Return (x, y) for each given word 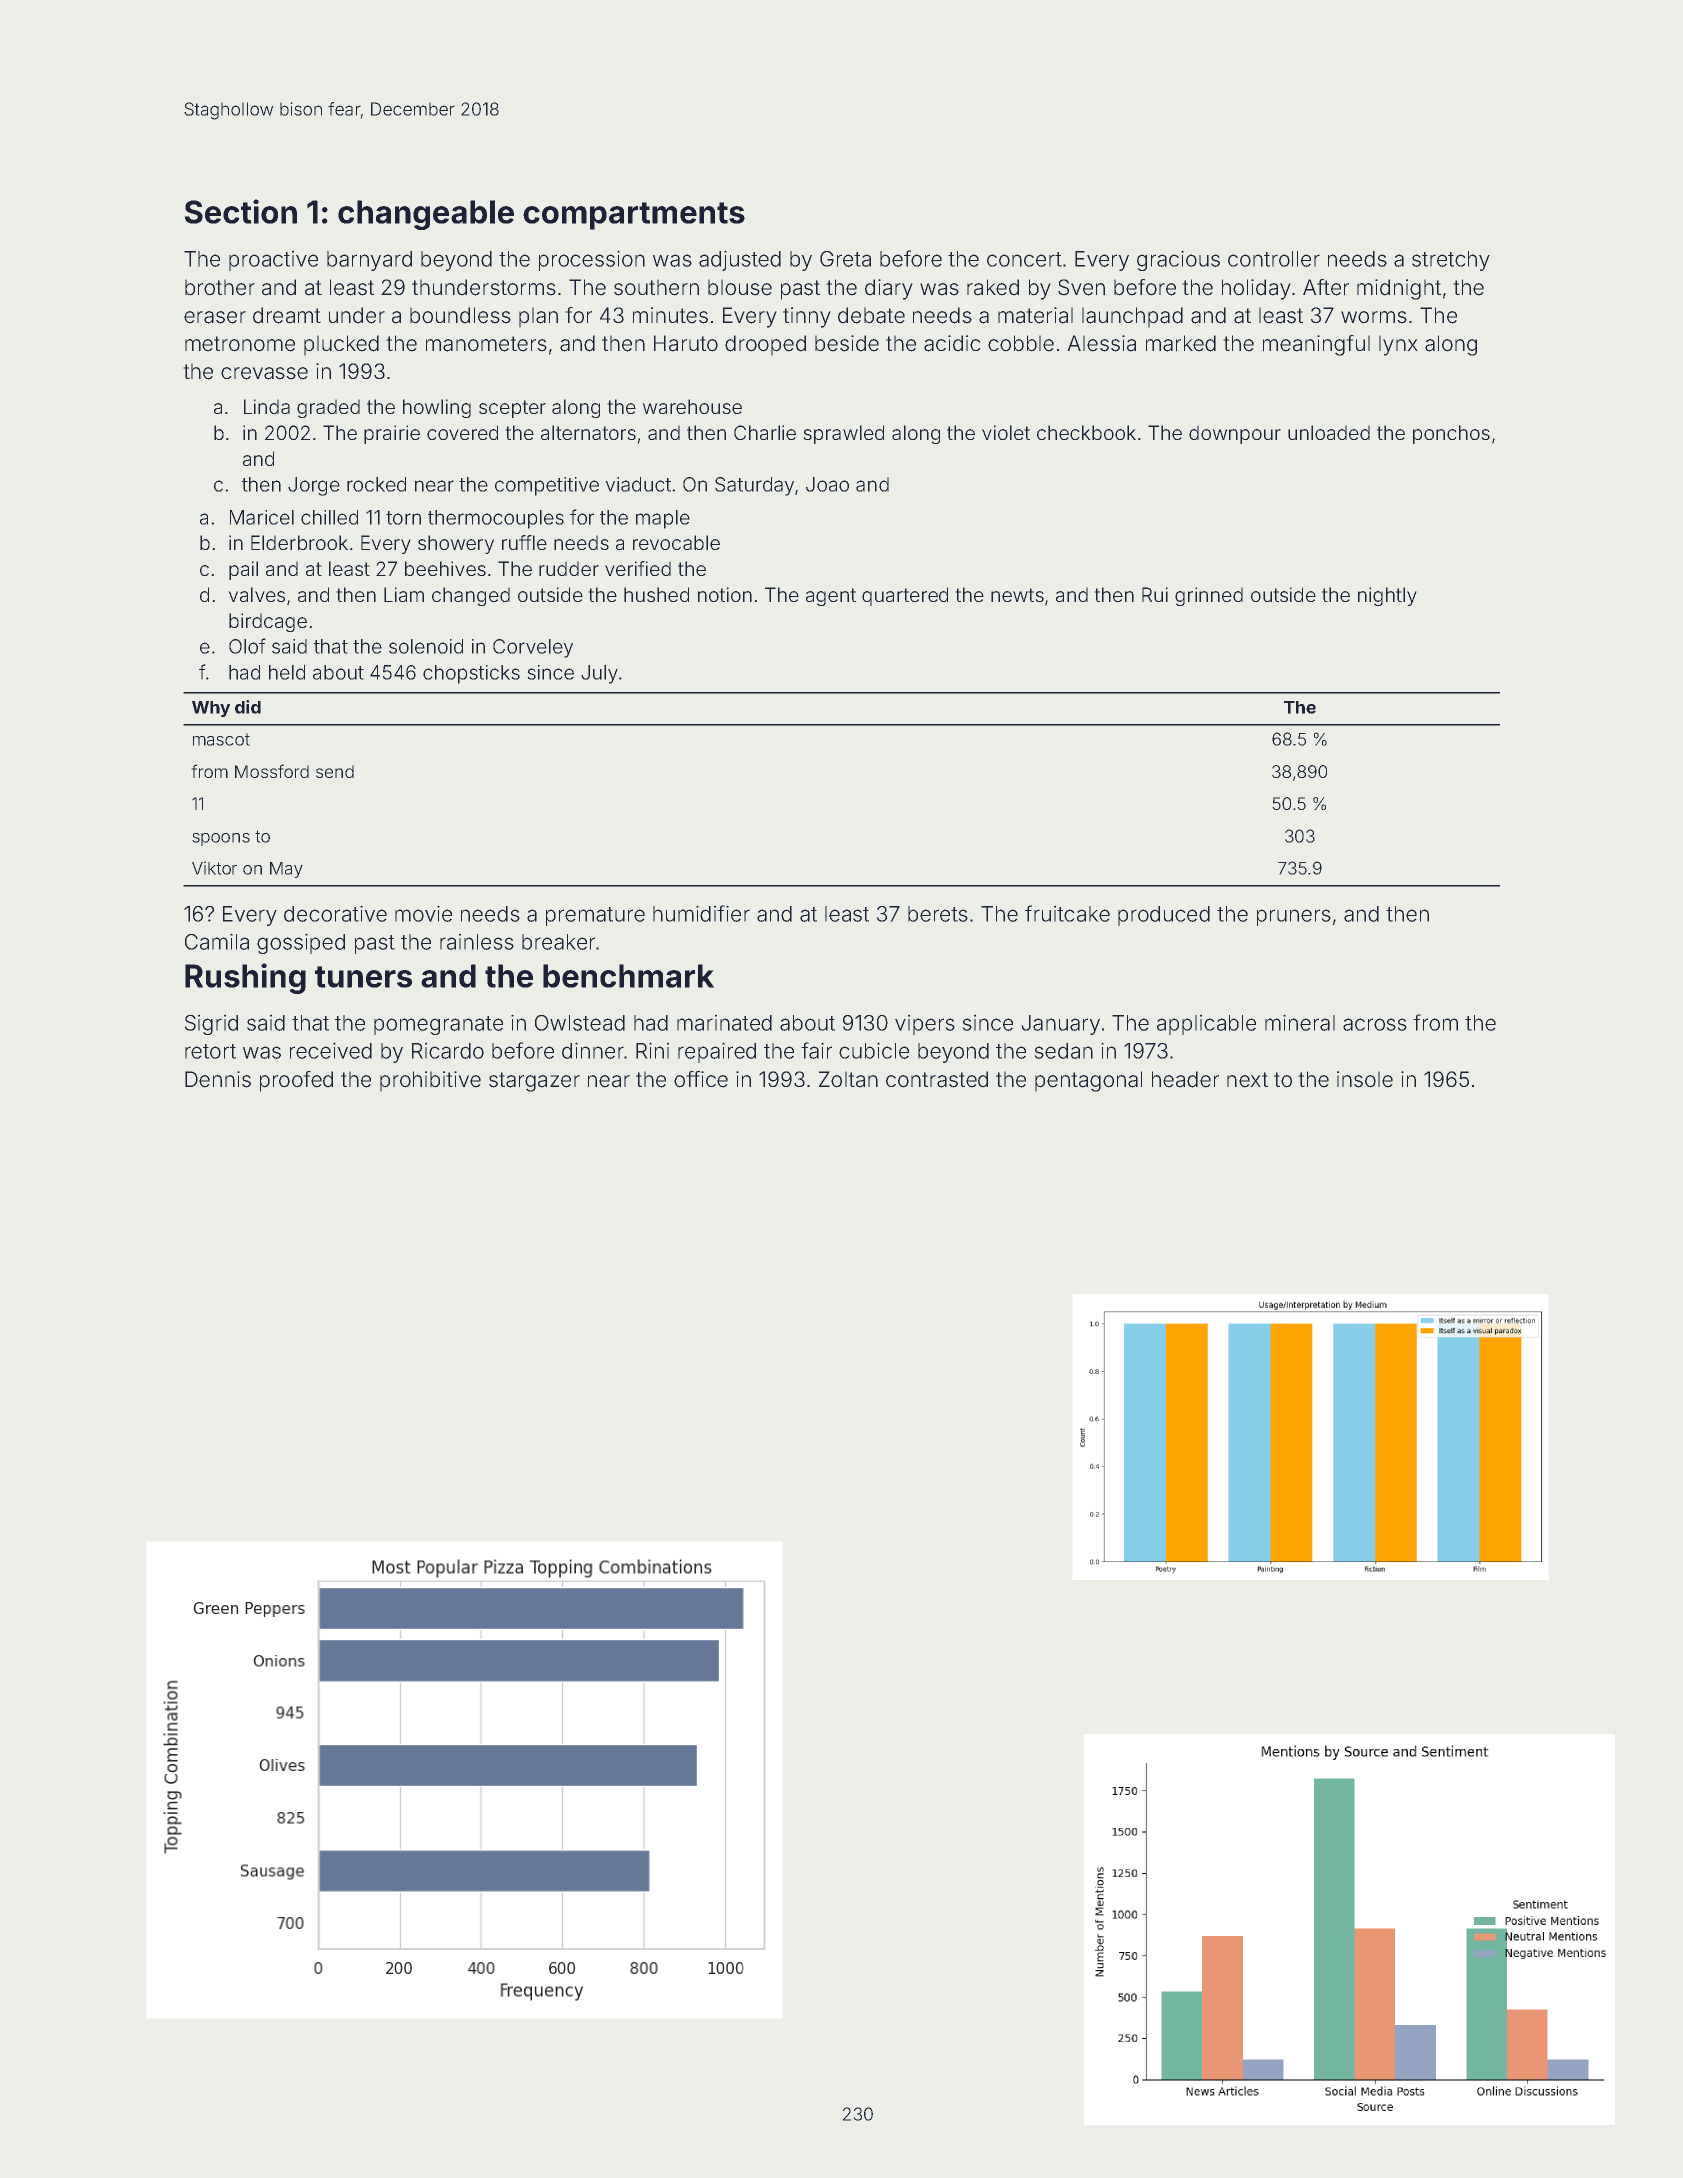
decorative (335, 914)
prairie (392, 434)
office (701, 1079)
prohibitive (430, 1081)
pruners (1294, 917)
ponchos (1451, 434)
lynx (1398, 346)
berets (938, 914)
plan (538, 317)
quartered (905, 596)
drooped (765, 345)
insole (1365, 1079)
